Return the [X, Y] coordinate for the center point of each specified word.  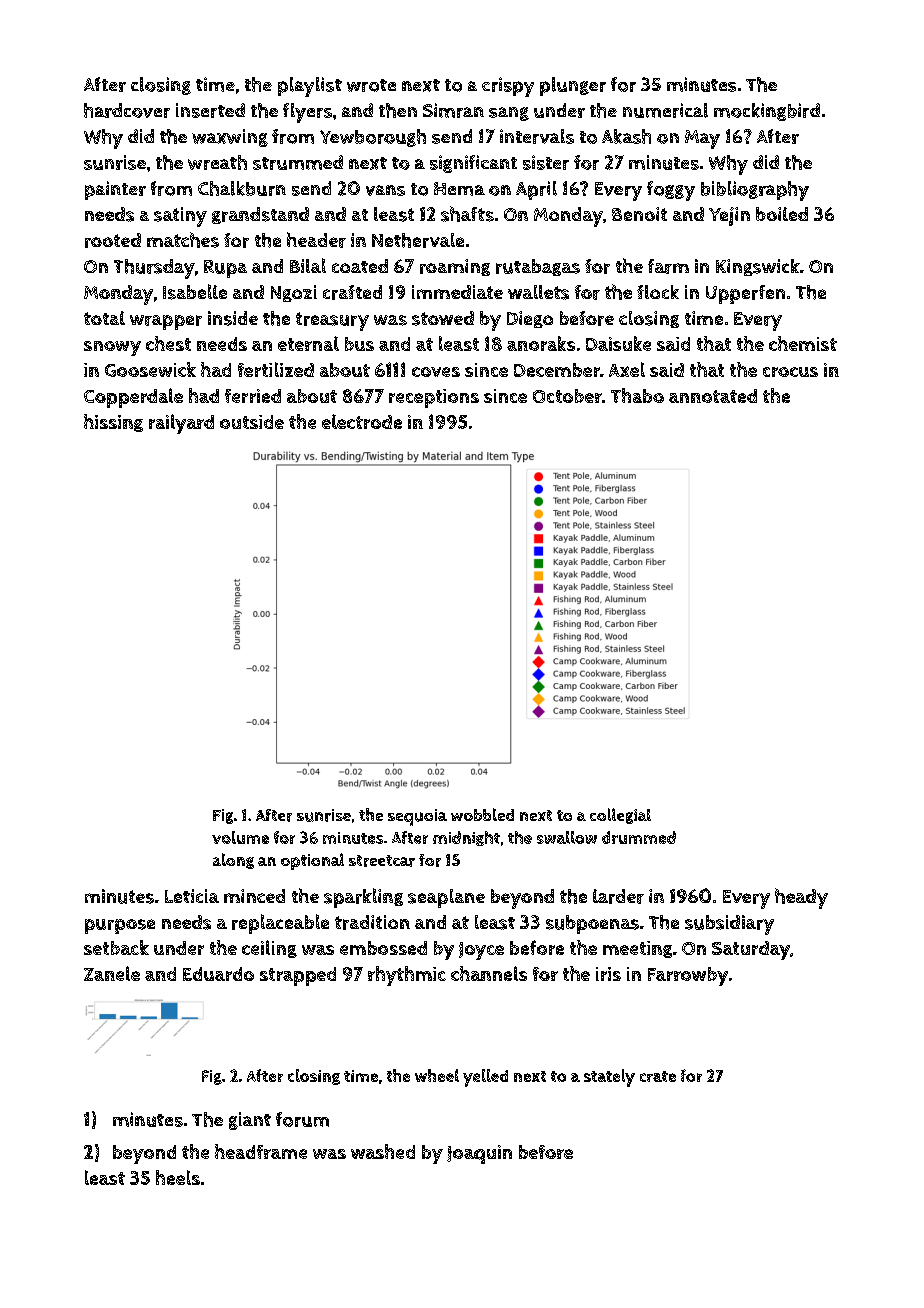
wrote [371, 85]
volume [240, 837]
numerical [665, 110]
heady [801, 898]
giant [250, 1121]
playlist [310, 87]
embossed [383, 948]
